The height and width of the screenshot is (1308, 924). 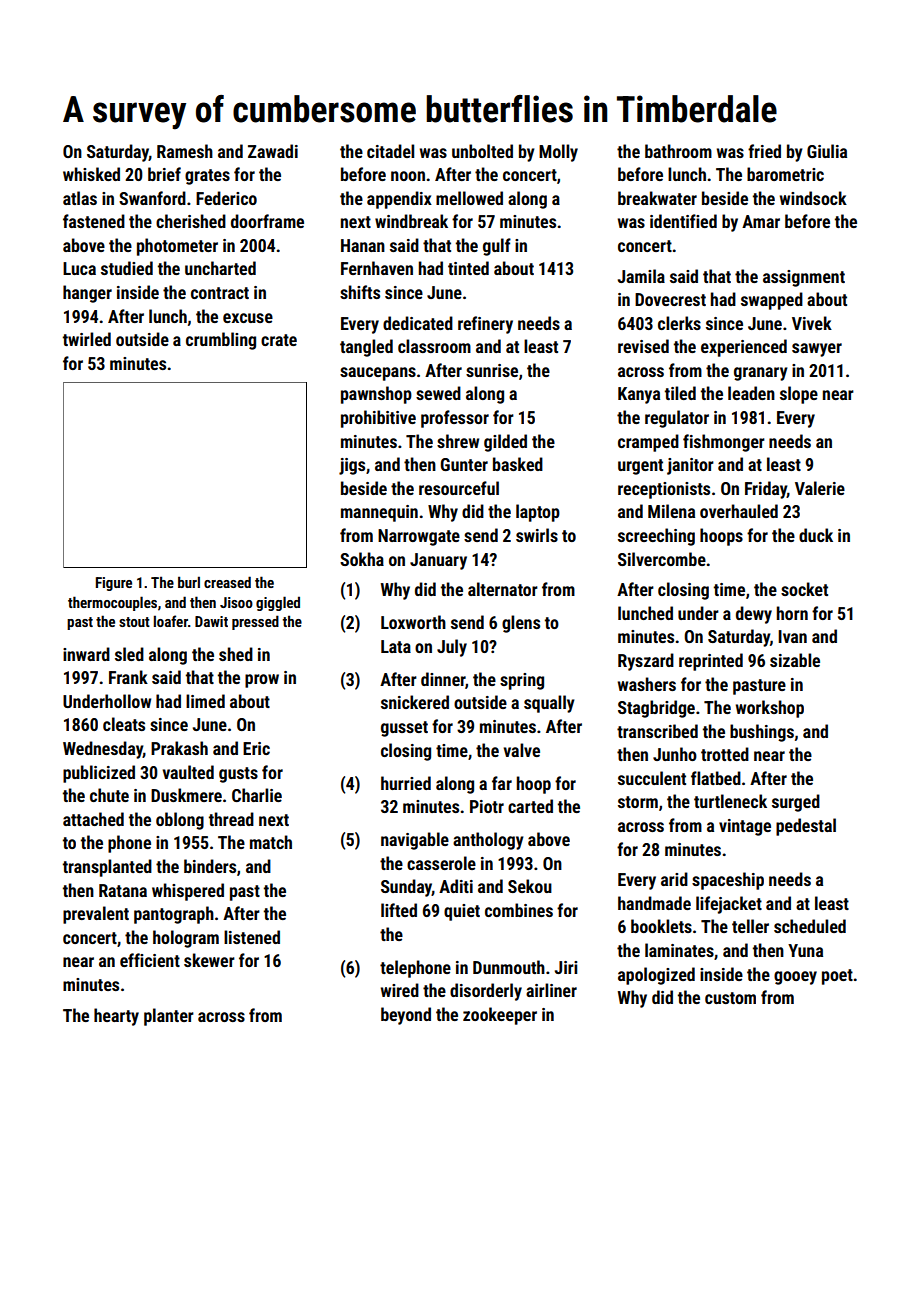 What do you see at coordinates (762, 733) in the screenshot?
I see `bushings` at bounding box center [762, 733].
